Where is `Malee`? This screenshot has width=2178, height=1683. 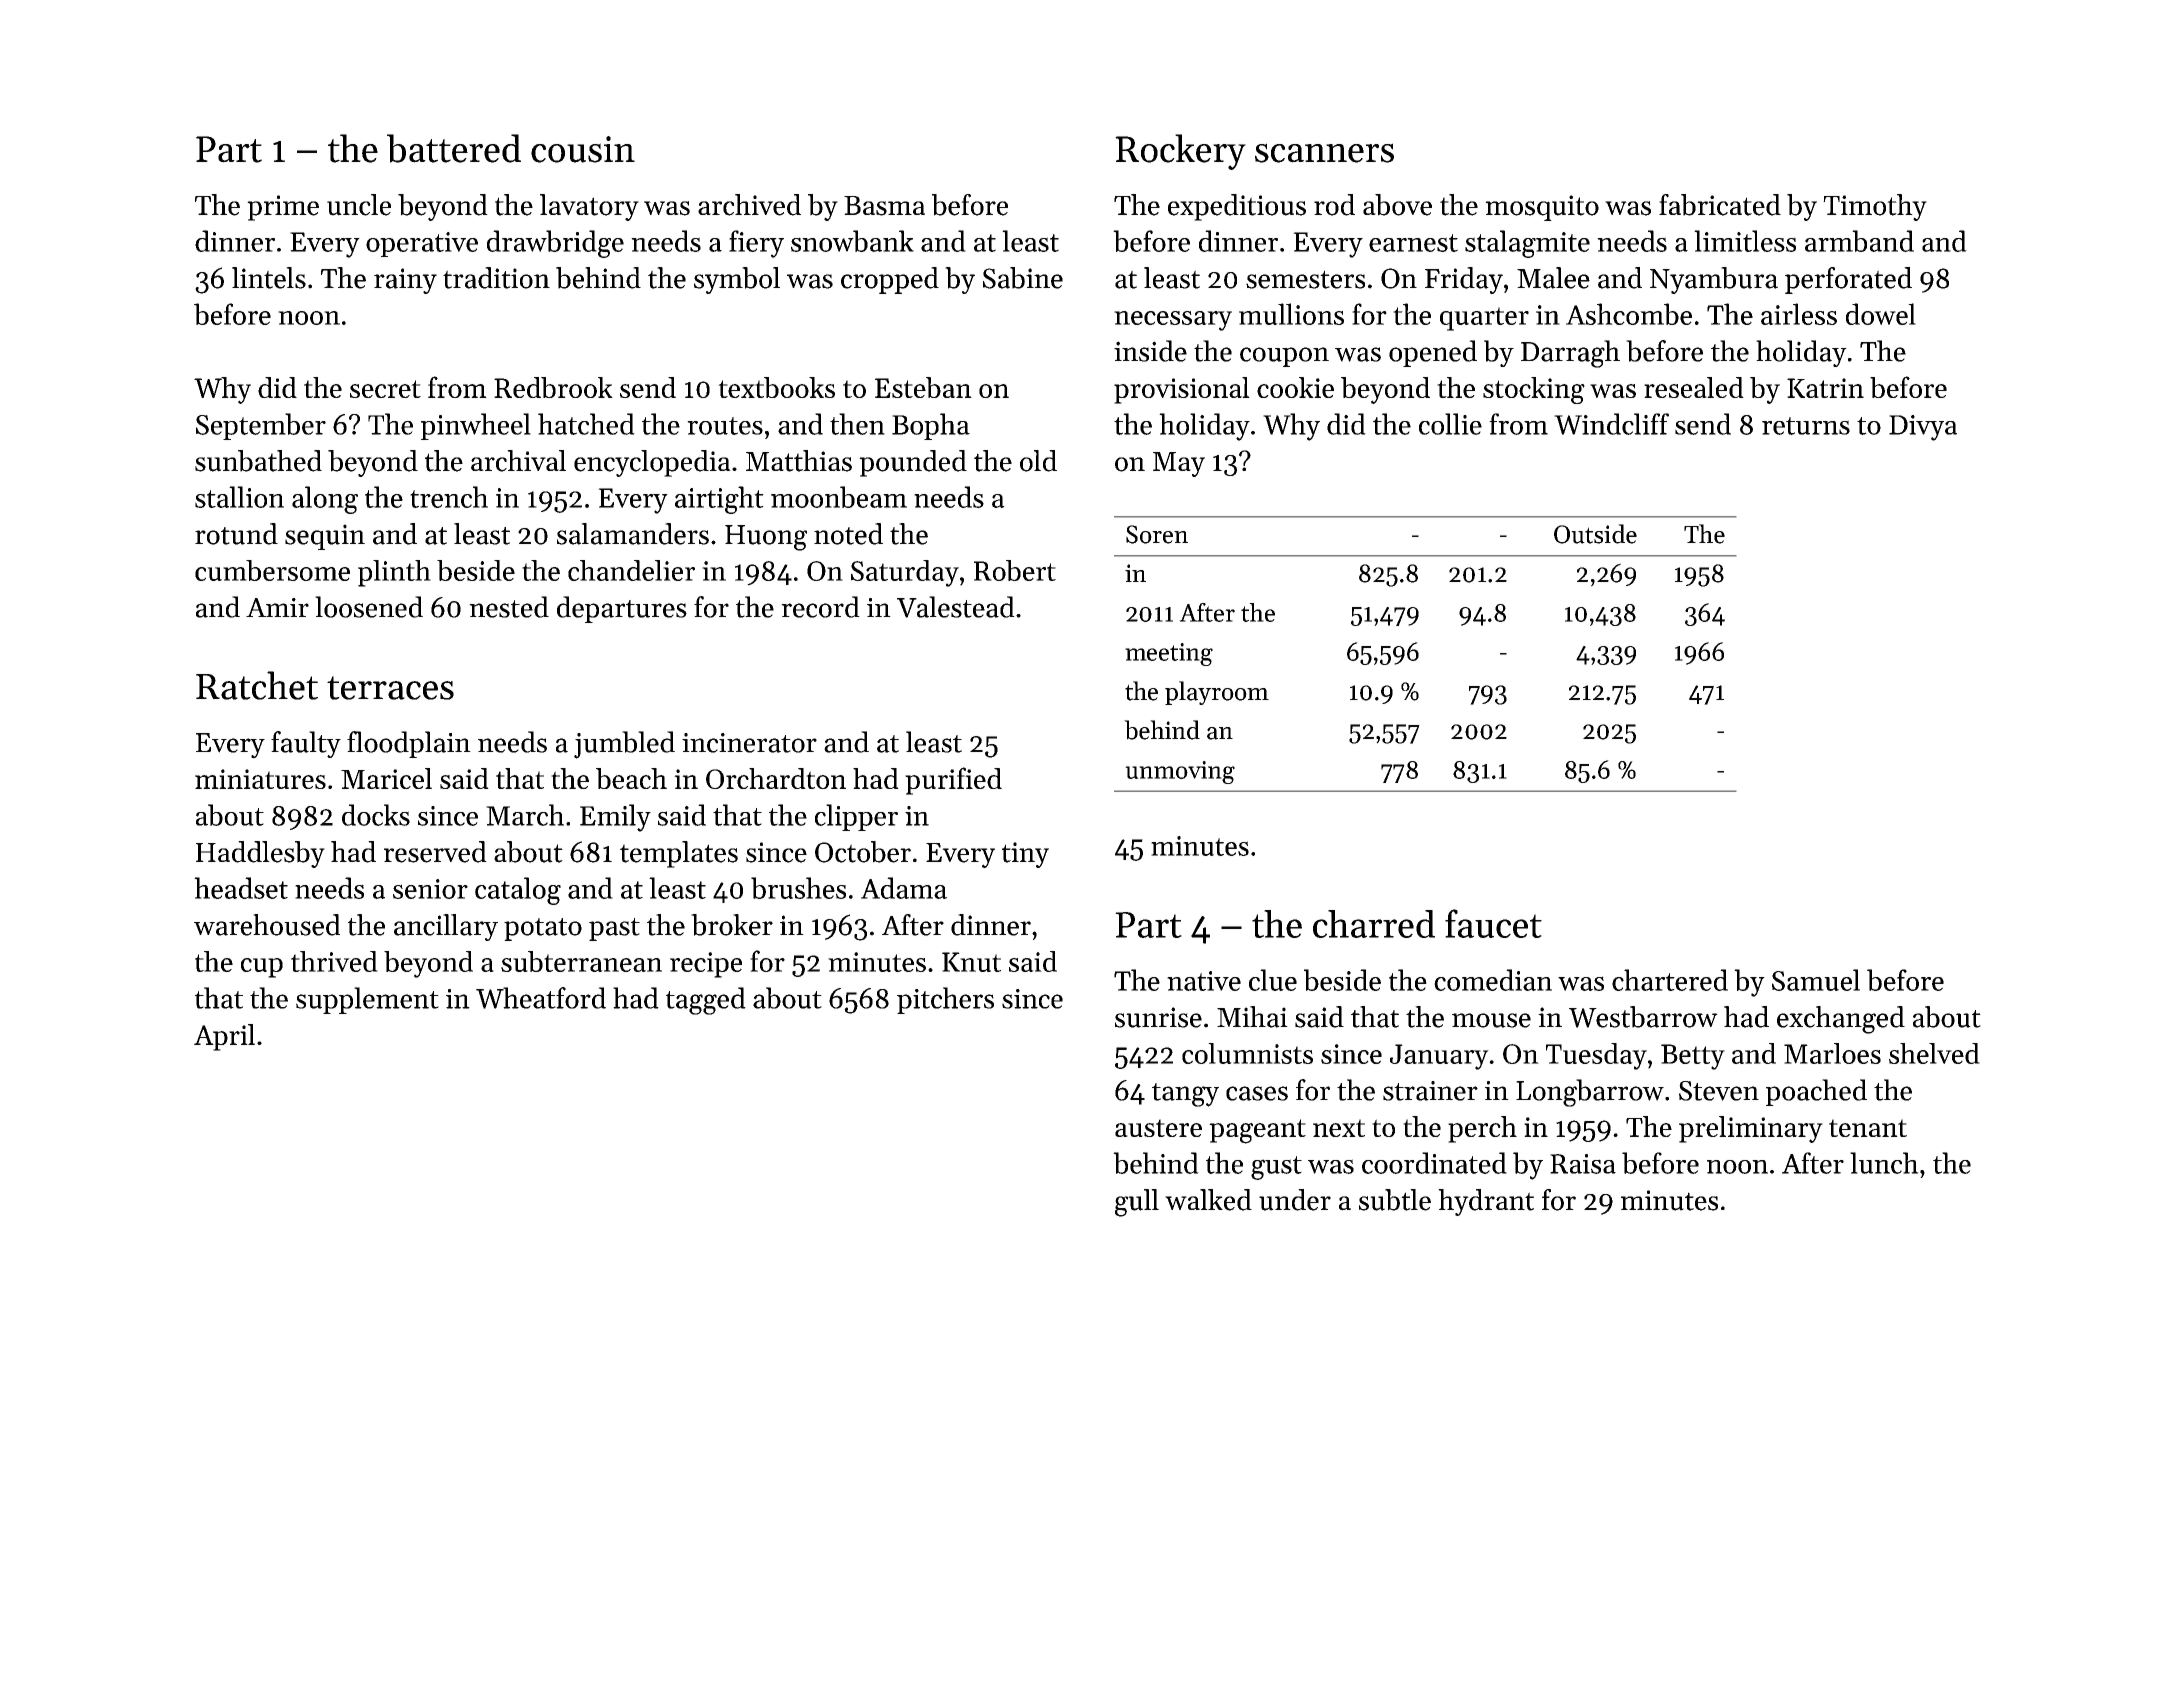
Malee is located at coordinates (1553, 278).
